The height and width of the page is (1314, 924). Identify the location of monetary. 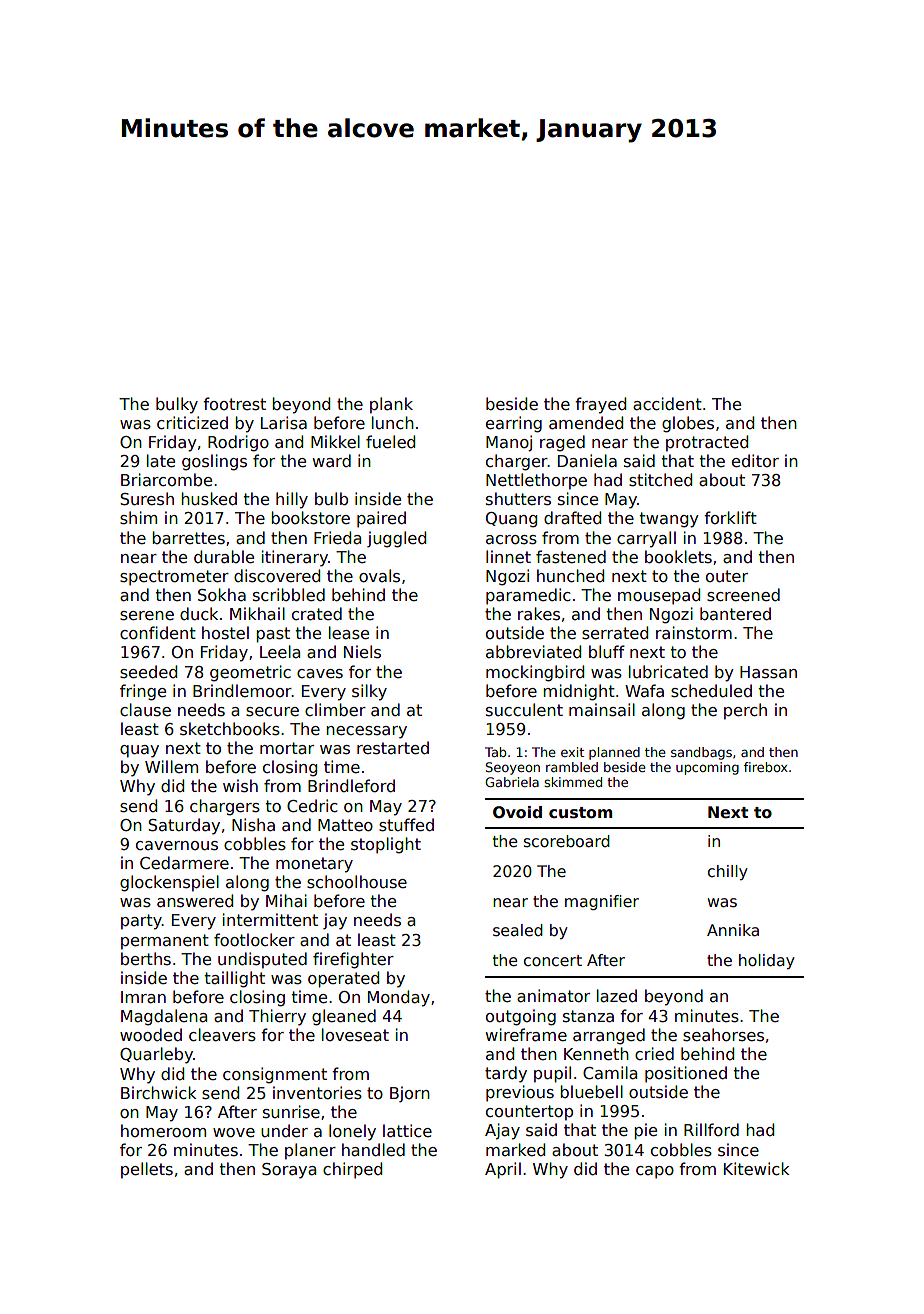
(314, 865).
